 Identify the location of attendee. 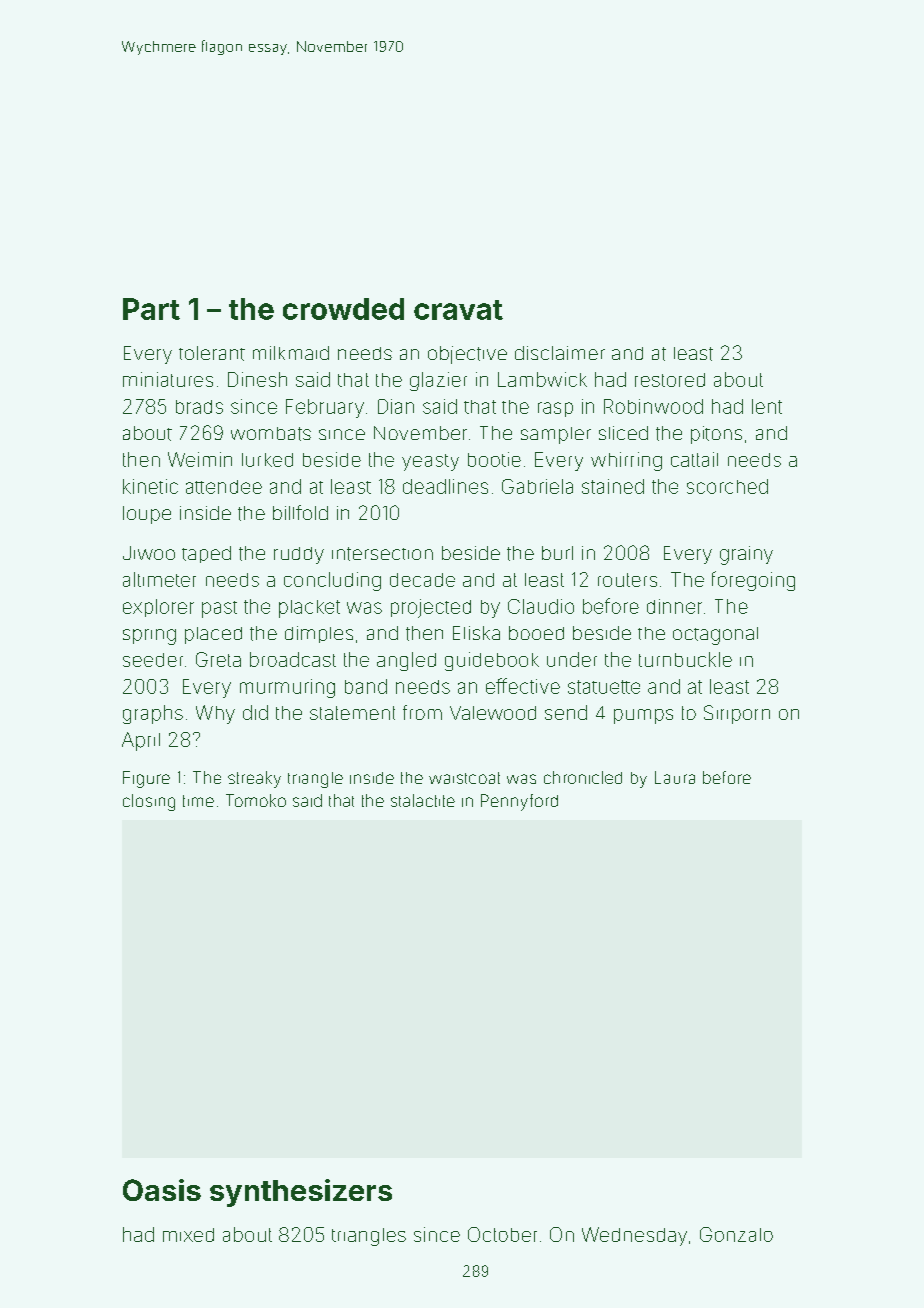
(224, 487).
